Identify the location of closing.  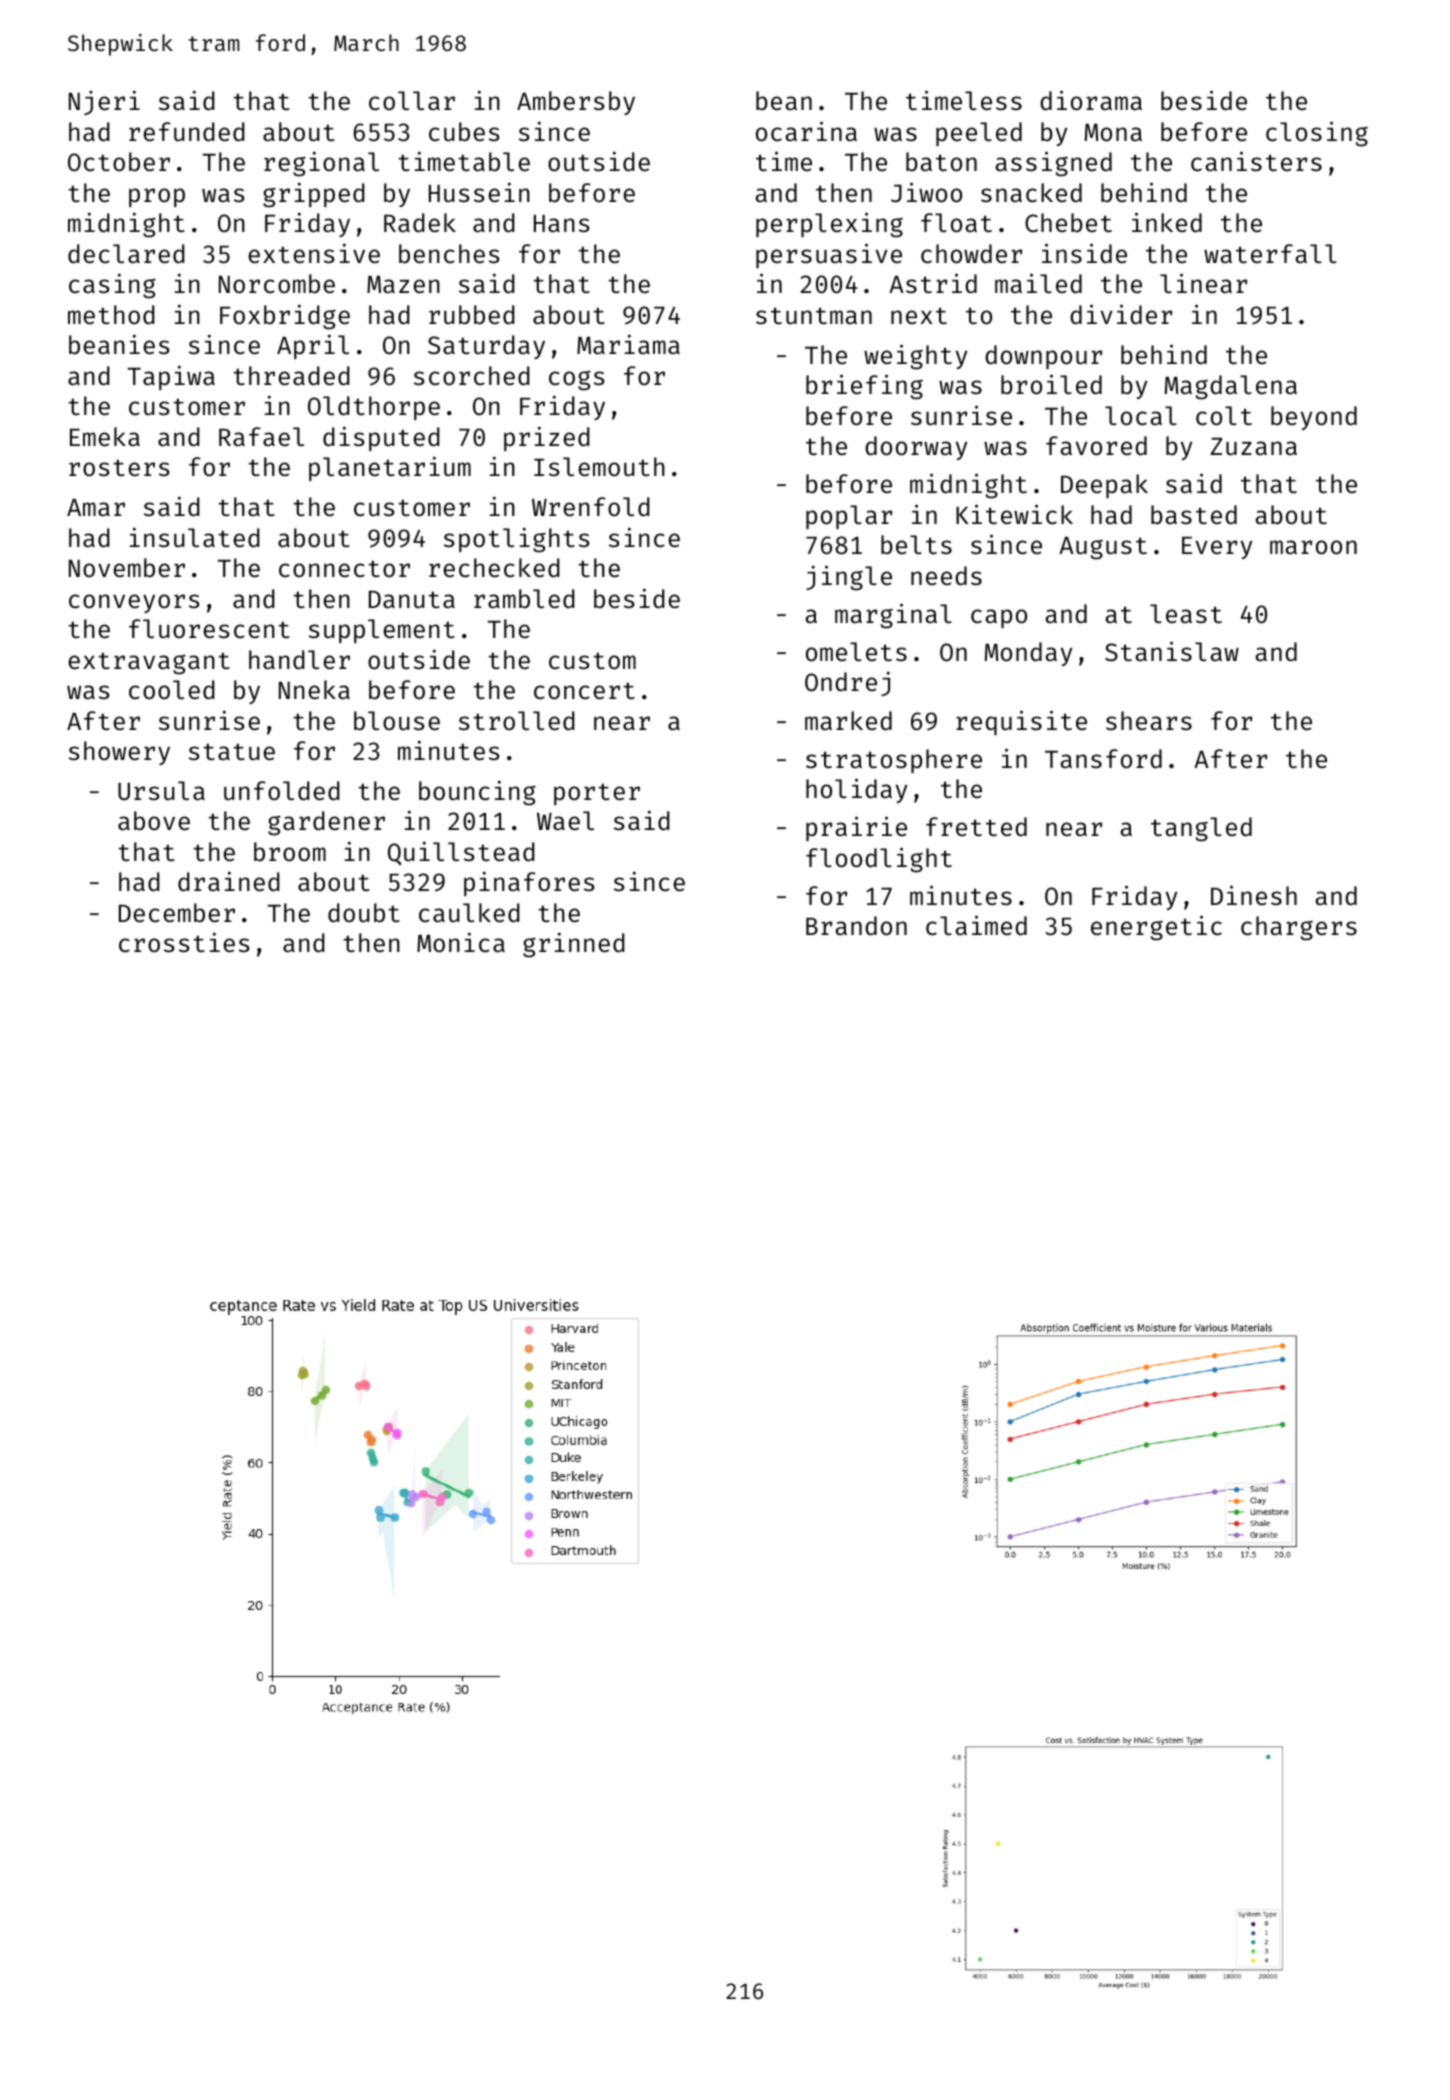
(1317, 134).
